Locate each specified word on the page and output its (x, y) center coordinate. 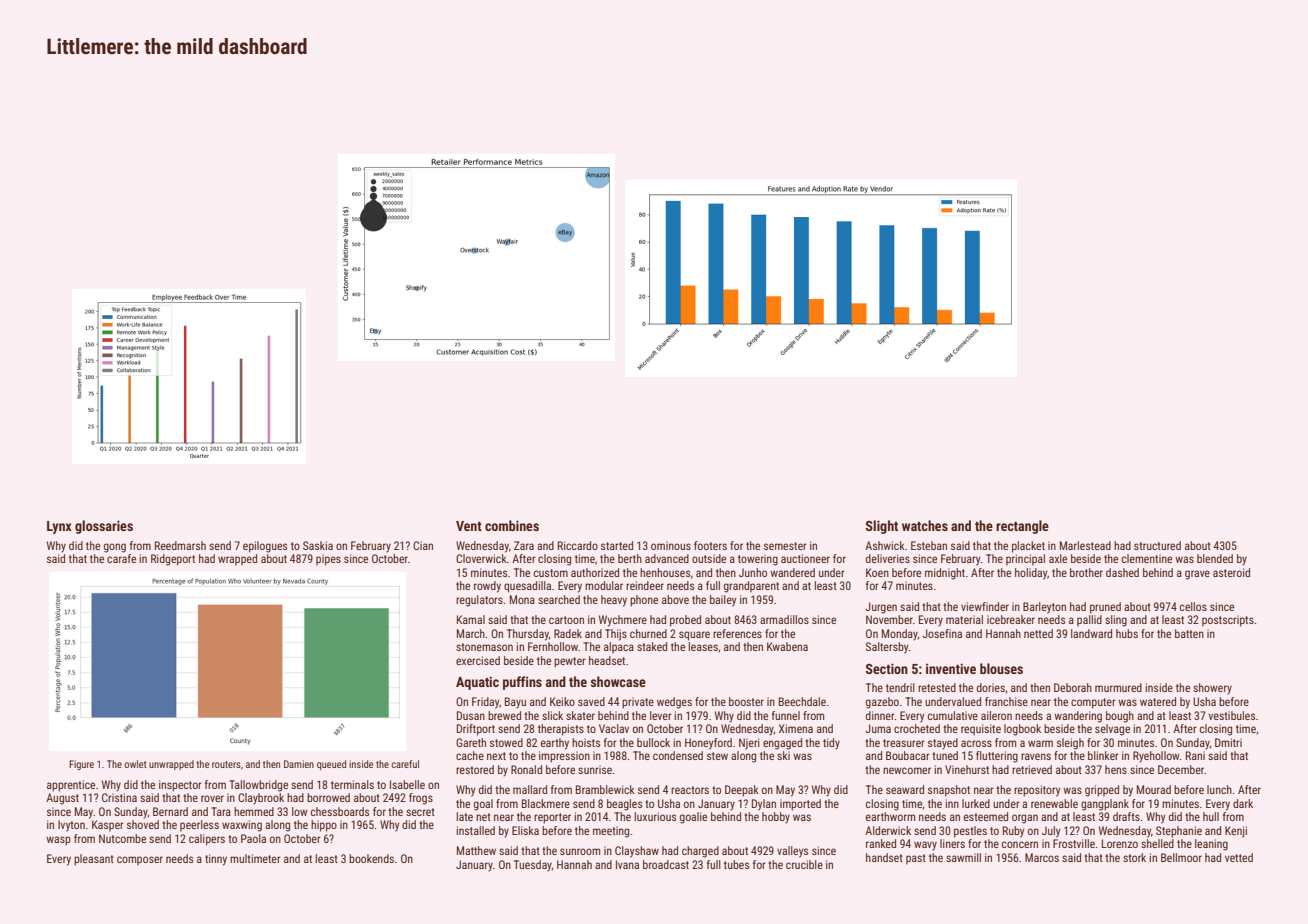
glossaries (104, 527)
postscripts (1228, 621)
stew (717, 756)
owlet (135, 764)
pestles (970, 832)
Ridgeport (173, 560)
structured (1157, 545)
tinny (216, 860)
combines (512, 525)
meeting (611, 832)
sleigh (1070, 744)
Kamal (471, 619)
